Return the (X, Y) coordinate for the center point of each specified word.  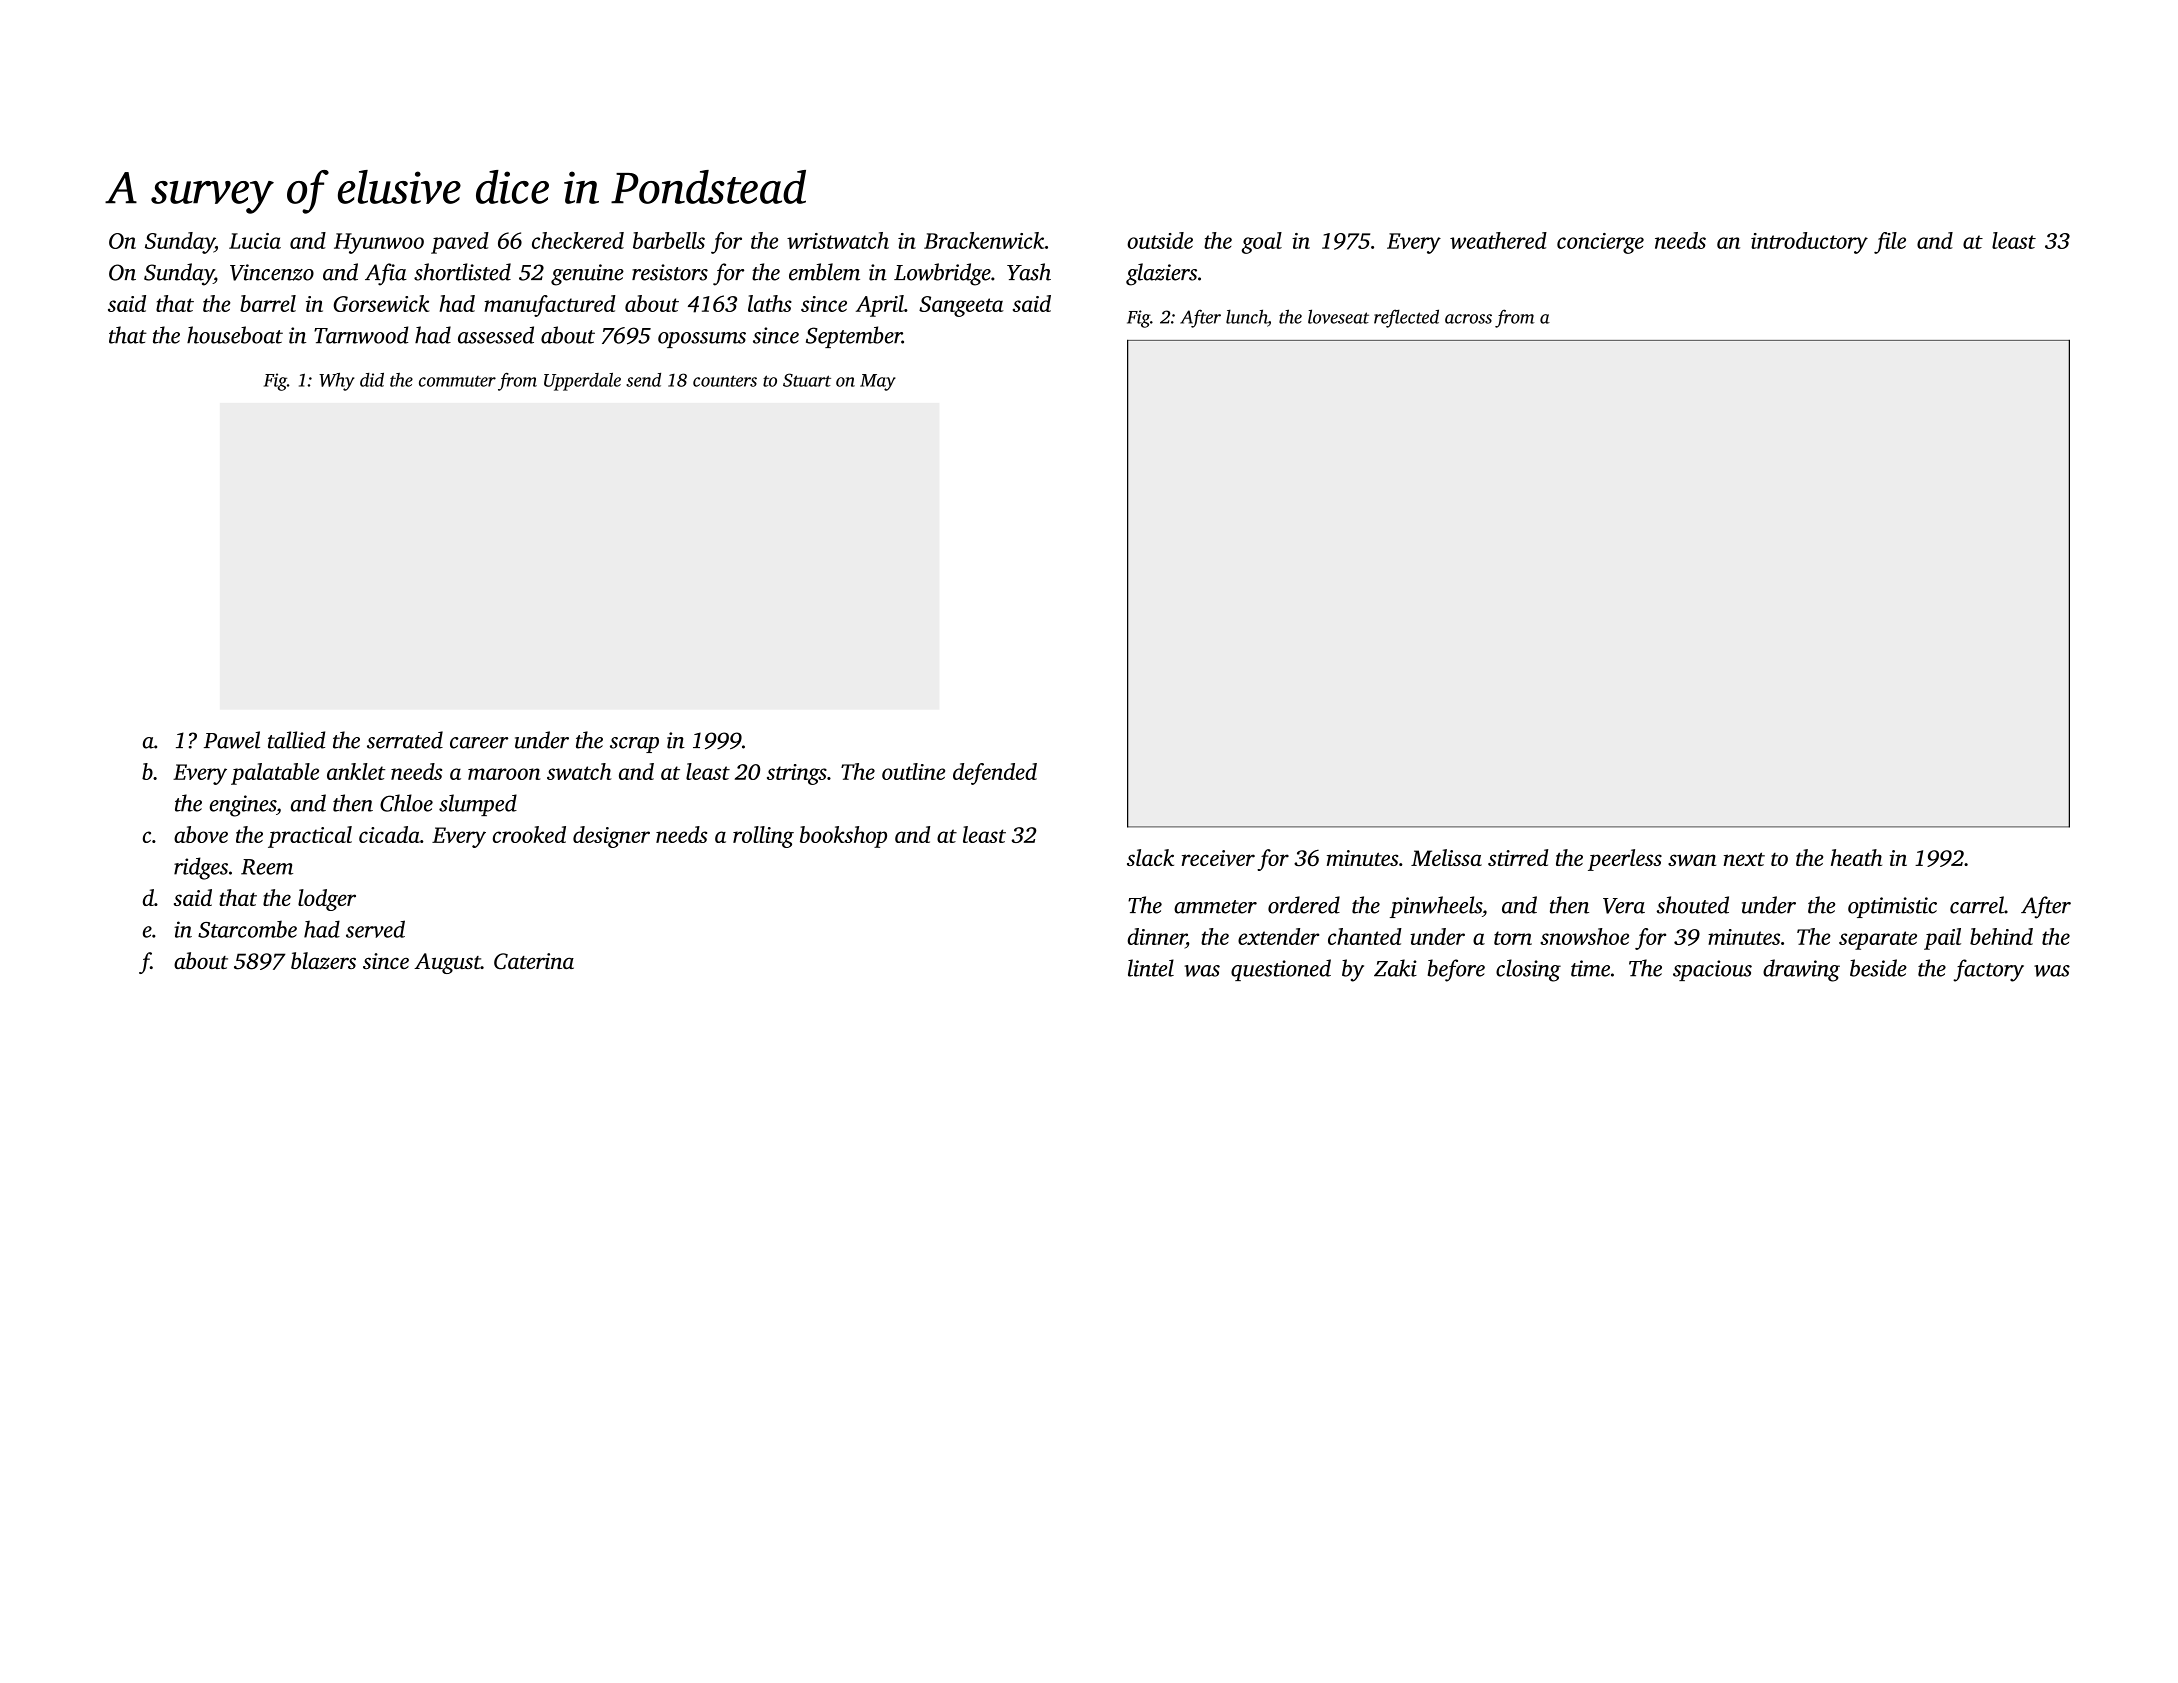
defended (995, 774)
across (1468, 319)
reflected (1406, 318)
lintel (1151, 968)
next (1744, 859)
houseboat (235, 335)
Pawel (232, 740)
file (1890, 243)
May (878, 382)
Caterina (534, 961)
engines (243, 806)
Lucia (255, 241)
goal (1261, 243)
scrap (634, 745)
